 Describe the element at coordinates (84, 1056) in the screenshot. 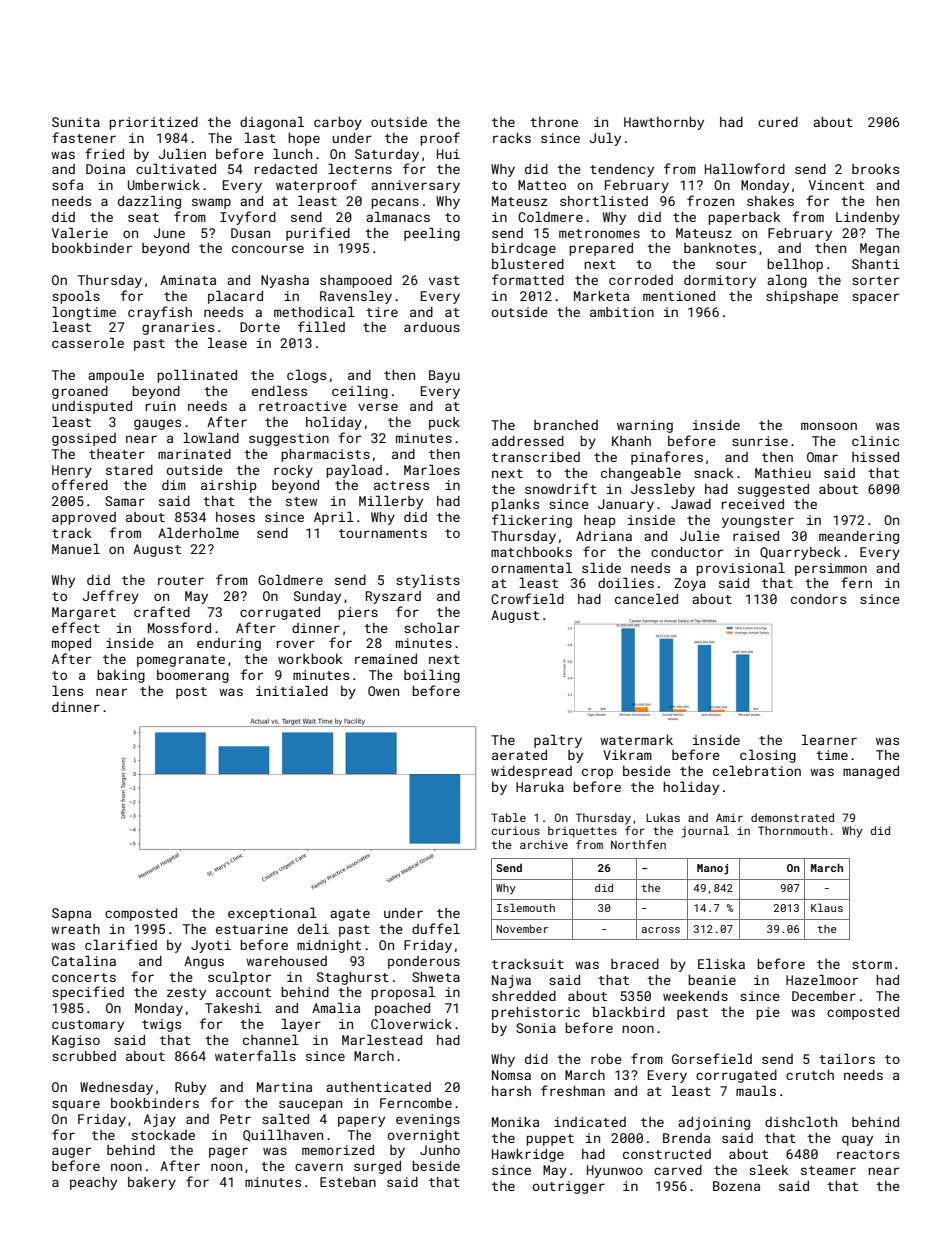

I see `scrubbed` at that location.
